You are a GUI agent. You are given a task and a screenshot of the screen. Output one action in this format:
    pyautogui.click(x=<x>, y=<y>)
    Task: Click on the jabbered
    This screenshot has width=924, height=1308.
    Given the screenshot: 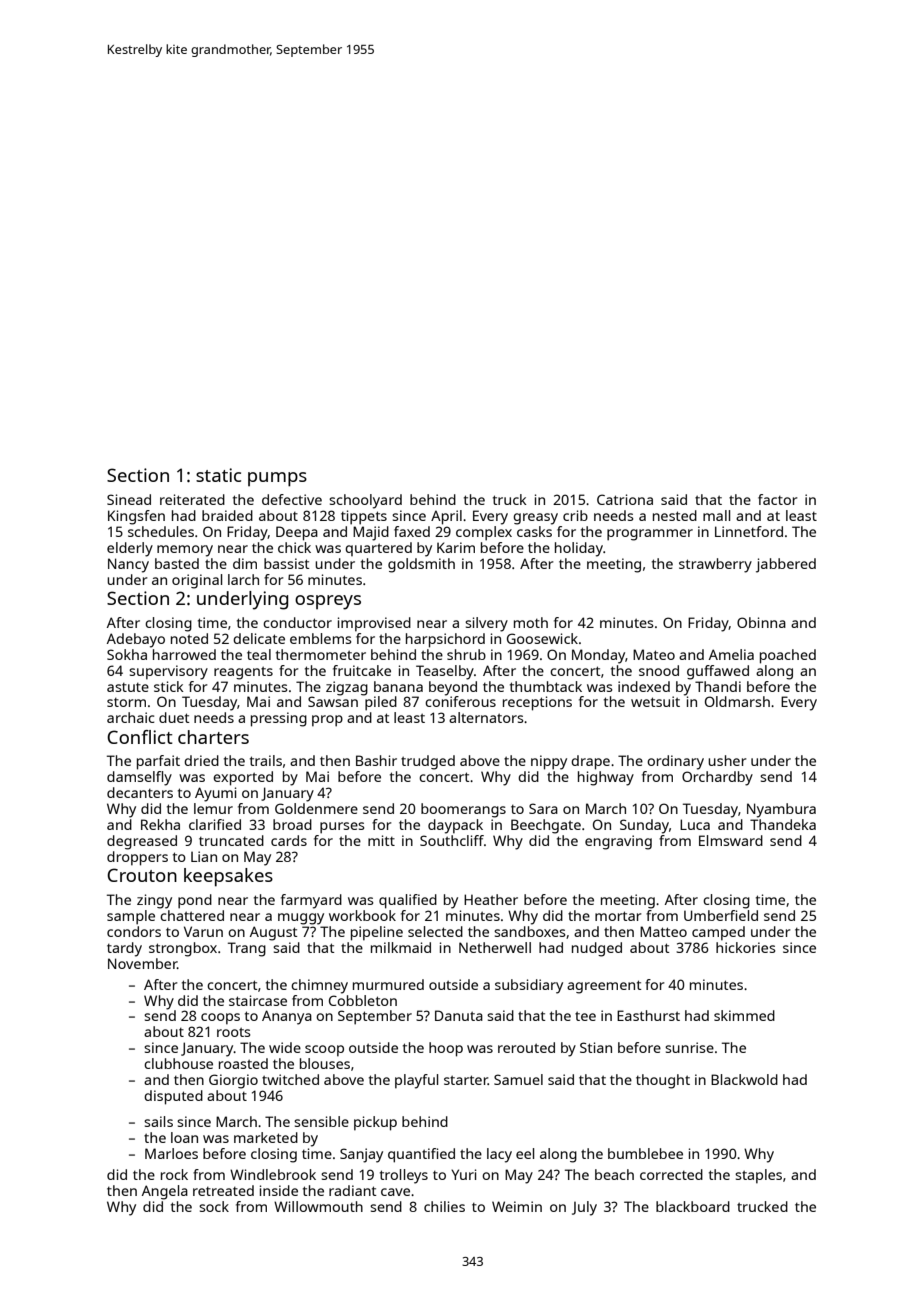 What is the action you would take?
    pyautogui.click(x=786, y=565)
